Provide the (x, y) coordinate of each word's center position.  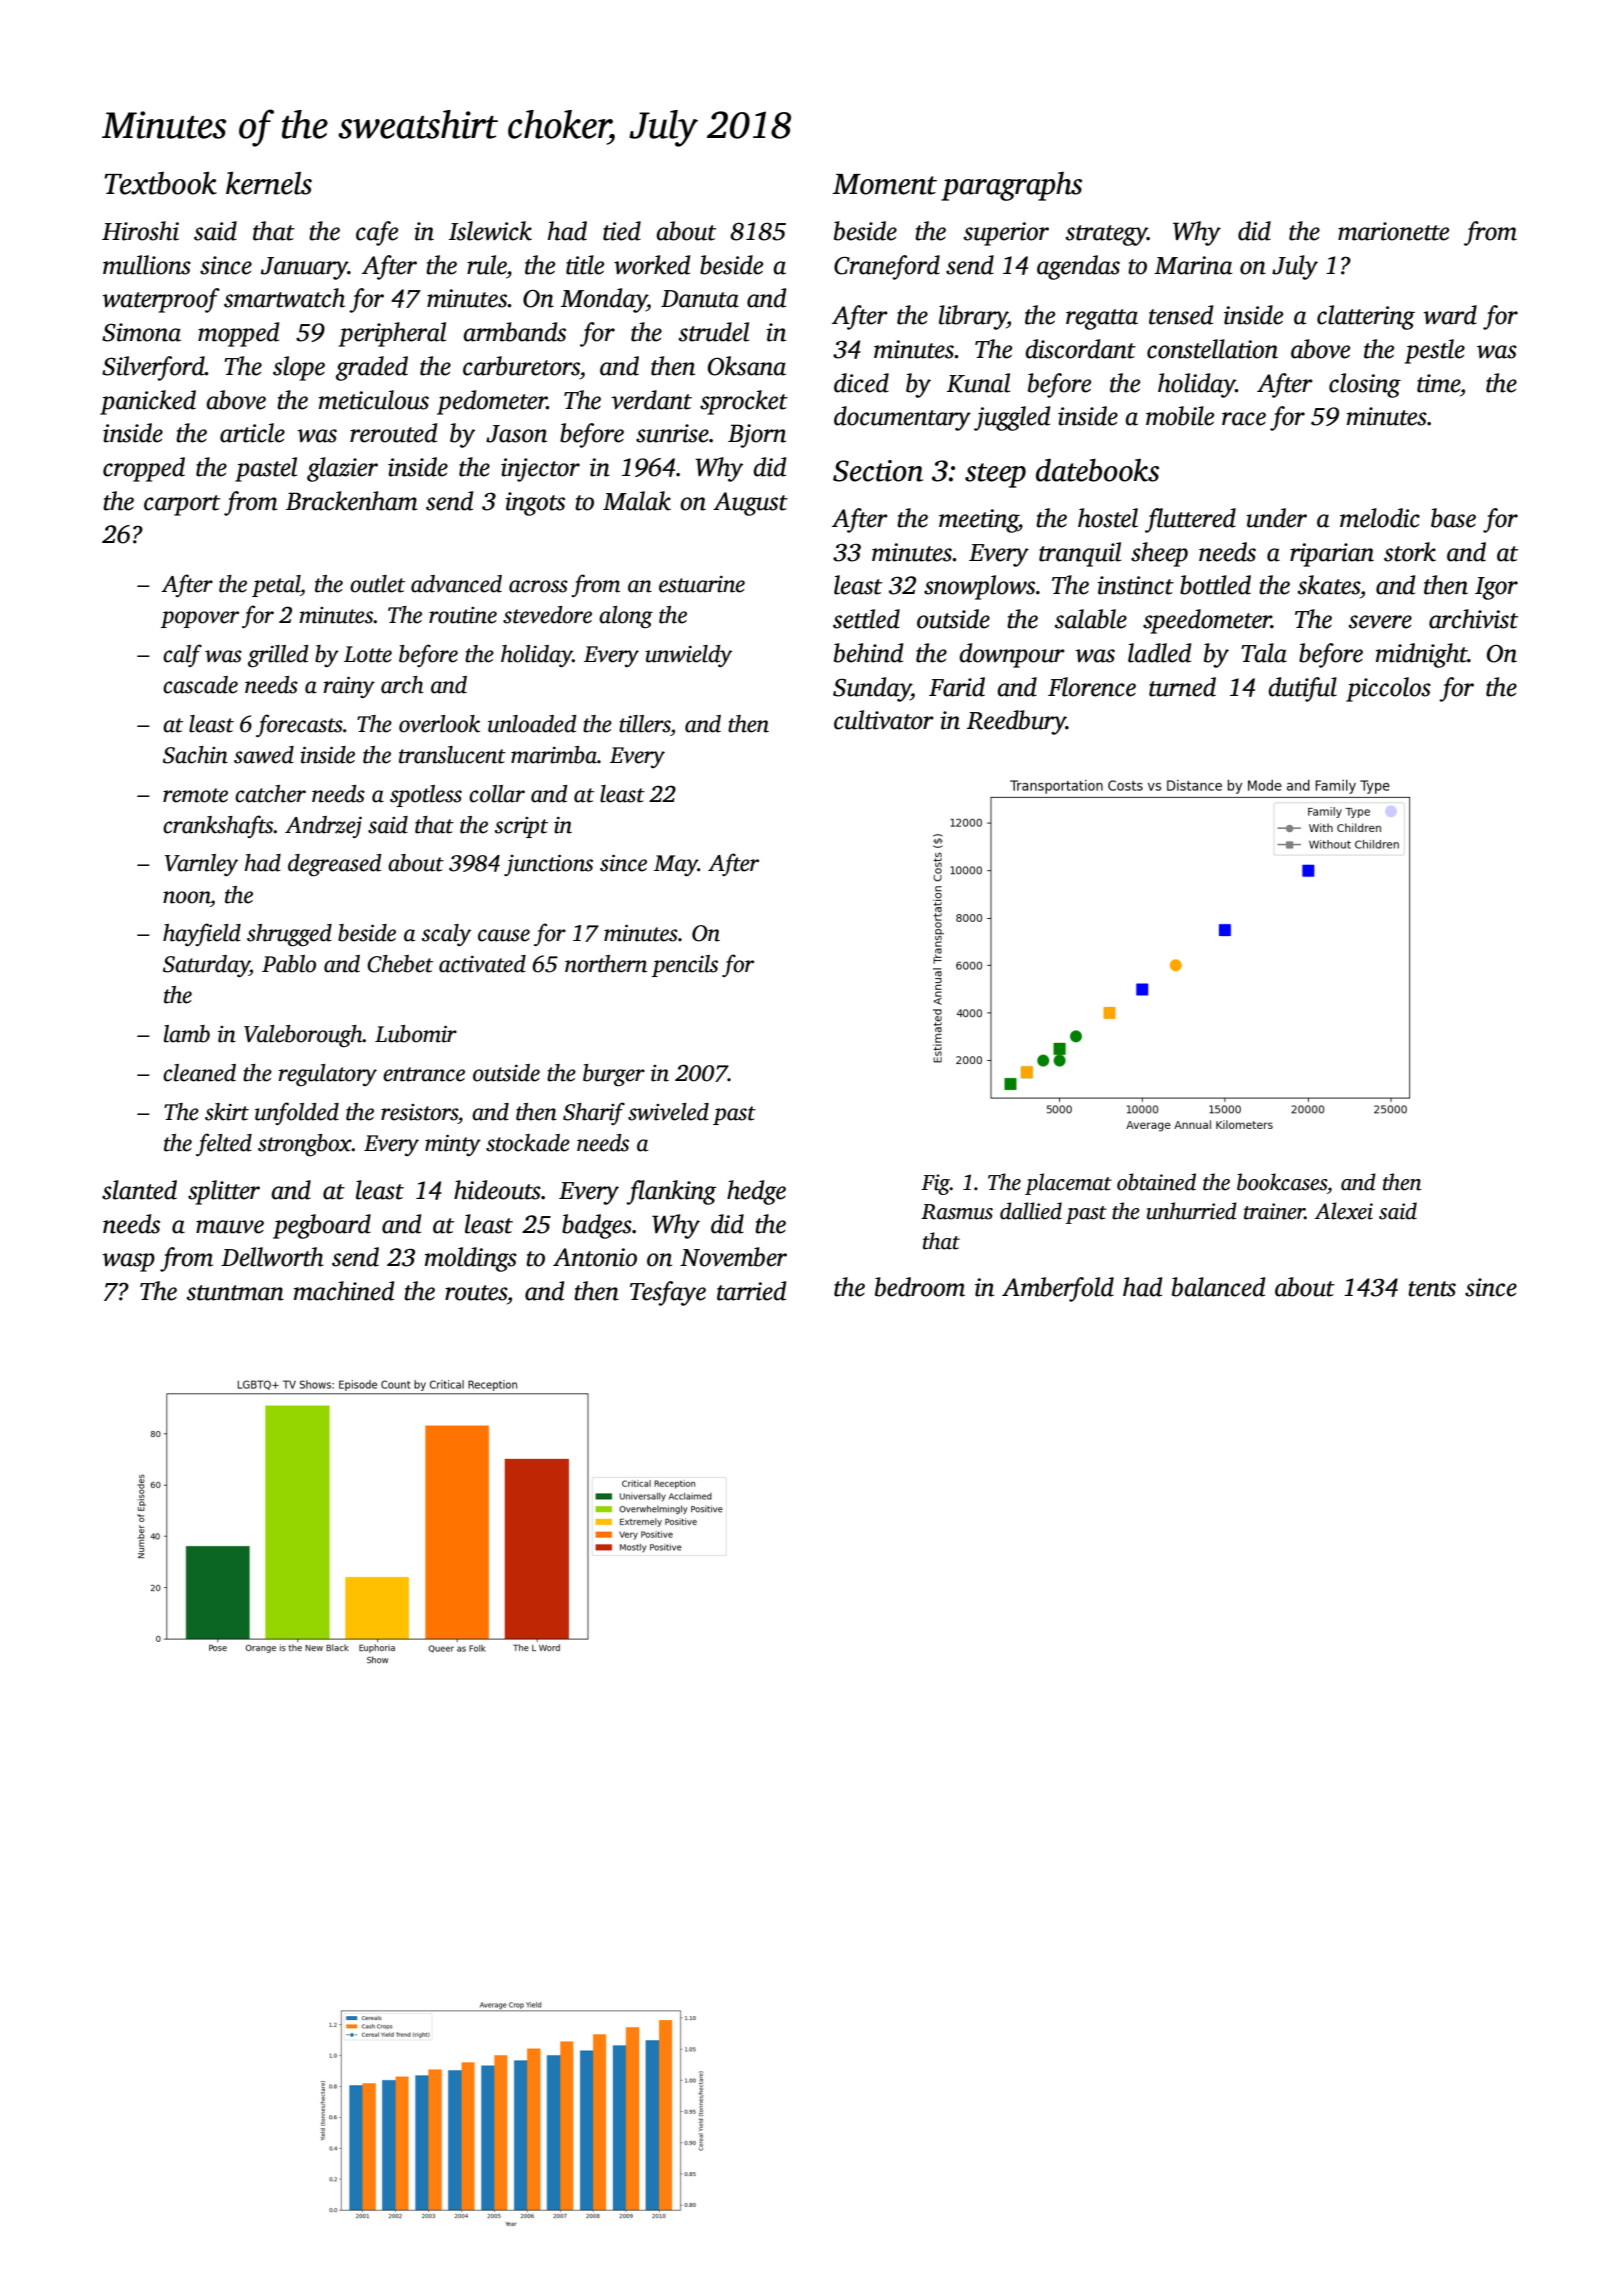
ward (1450, 315)
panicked (148, 402)
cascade (200, 685)
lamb (187, 1034)
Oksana (747, 366)
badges (597, 1226)
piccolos (1388, 689)
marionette (1393, 231)
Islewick (490, 231)
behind (868, 653)
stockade (528, 1143)
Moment (885, 184)
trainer (1274, 1211)
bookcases (1282, 1182)
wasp (128, 1262)
